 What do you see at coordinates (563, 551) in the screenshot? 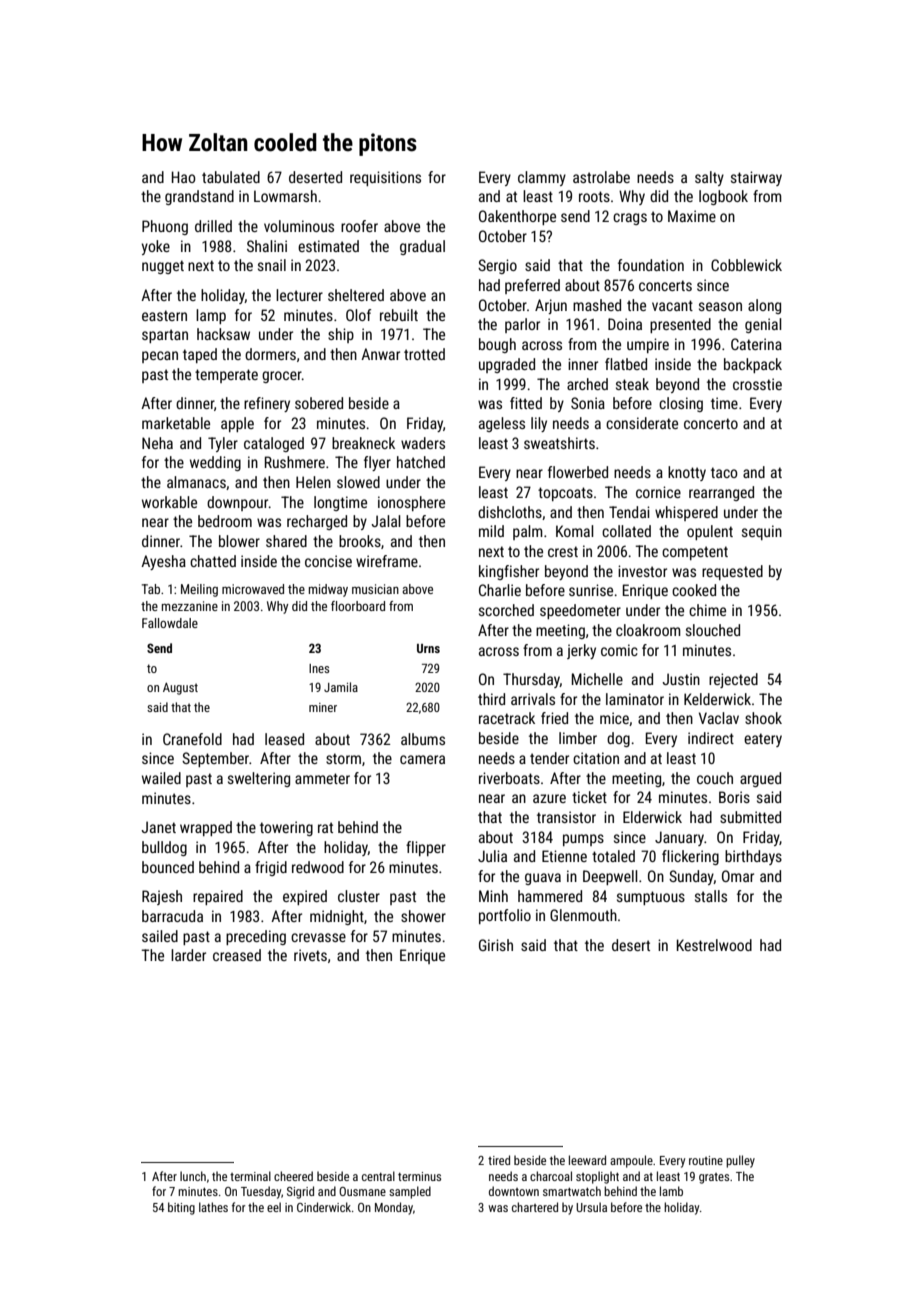
I see `crest` at bounding box center [563, 551].
